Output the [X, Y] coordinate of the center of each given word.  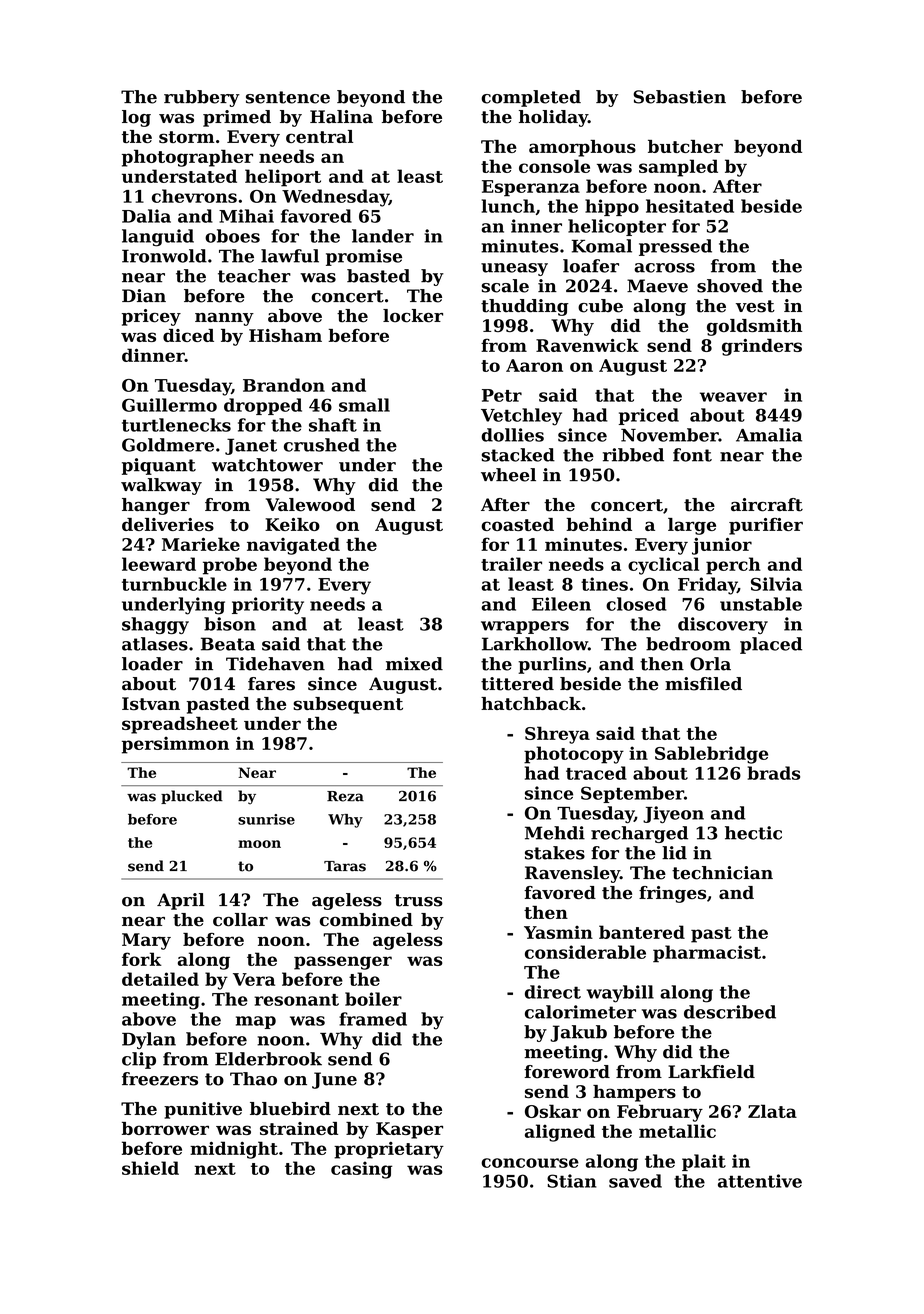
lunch [508, 206]
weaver [733, 397]
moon [259, 844]
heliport [283, 178]
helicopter [617, 227]
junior [722, 546]
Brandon [284, 385]
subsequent [348, 705]
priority [268, 606]
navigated [293, 546]
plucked [192, 797]
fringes [672, 894]
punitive [203, 1110]
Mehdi [555, 833]
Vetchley [521, 417]
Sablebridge [711, 755]
